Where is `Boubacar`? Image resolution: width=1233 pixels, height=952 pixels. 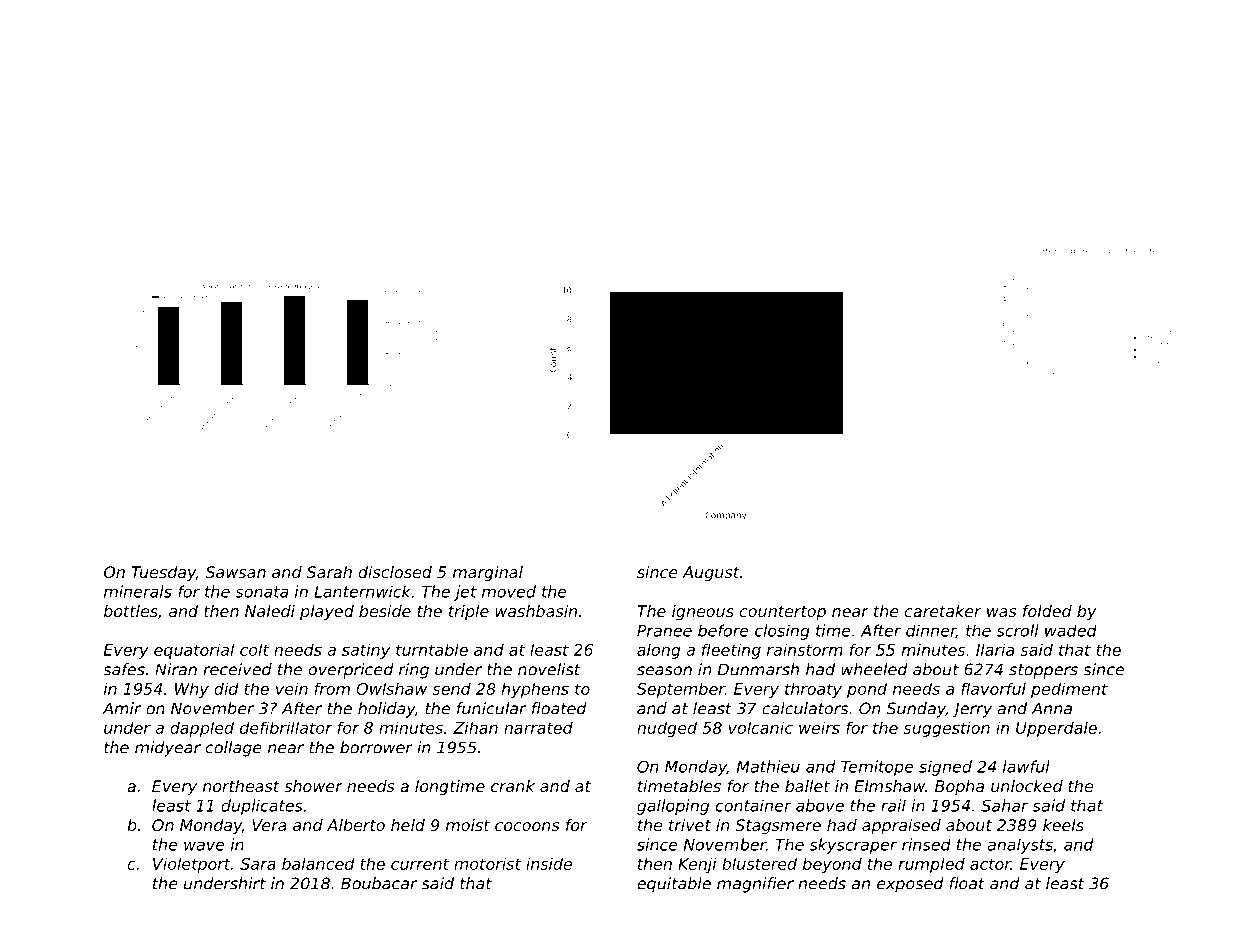 Boubacar is located at coordinates (379, 883).
